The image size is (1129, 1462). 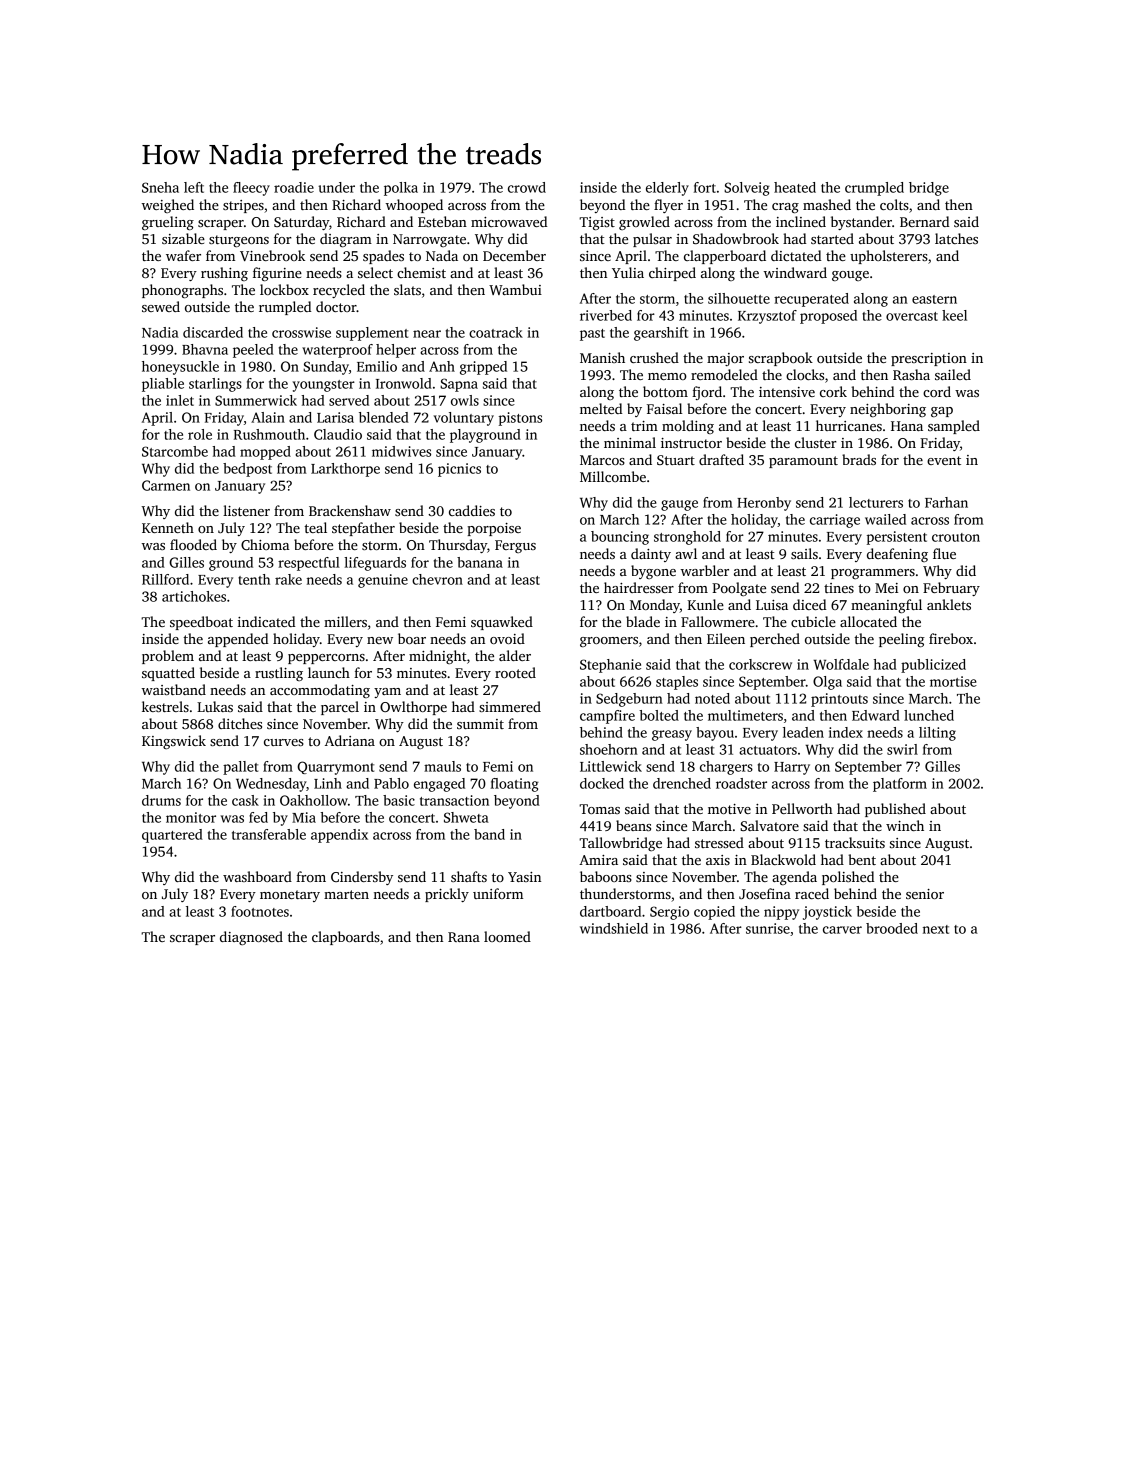 What do you see at coordinates (850, 276) in the screenshot?
I see `gouge` at bounding box center [850, 276].
